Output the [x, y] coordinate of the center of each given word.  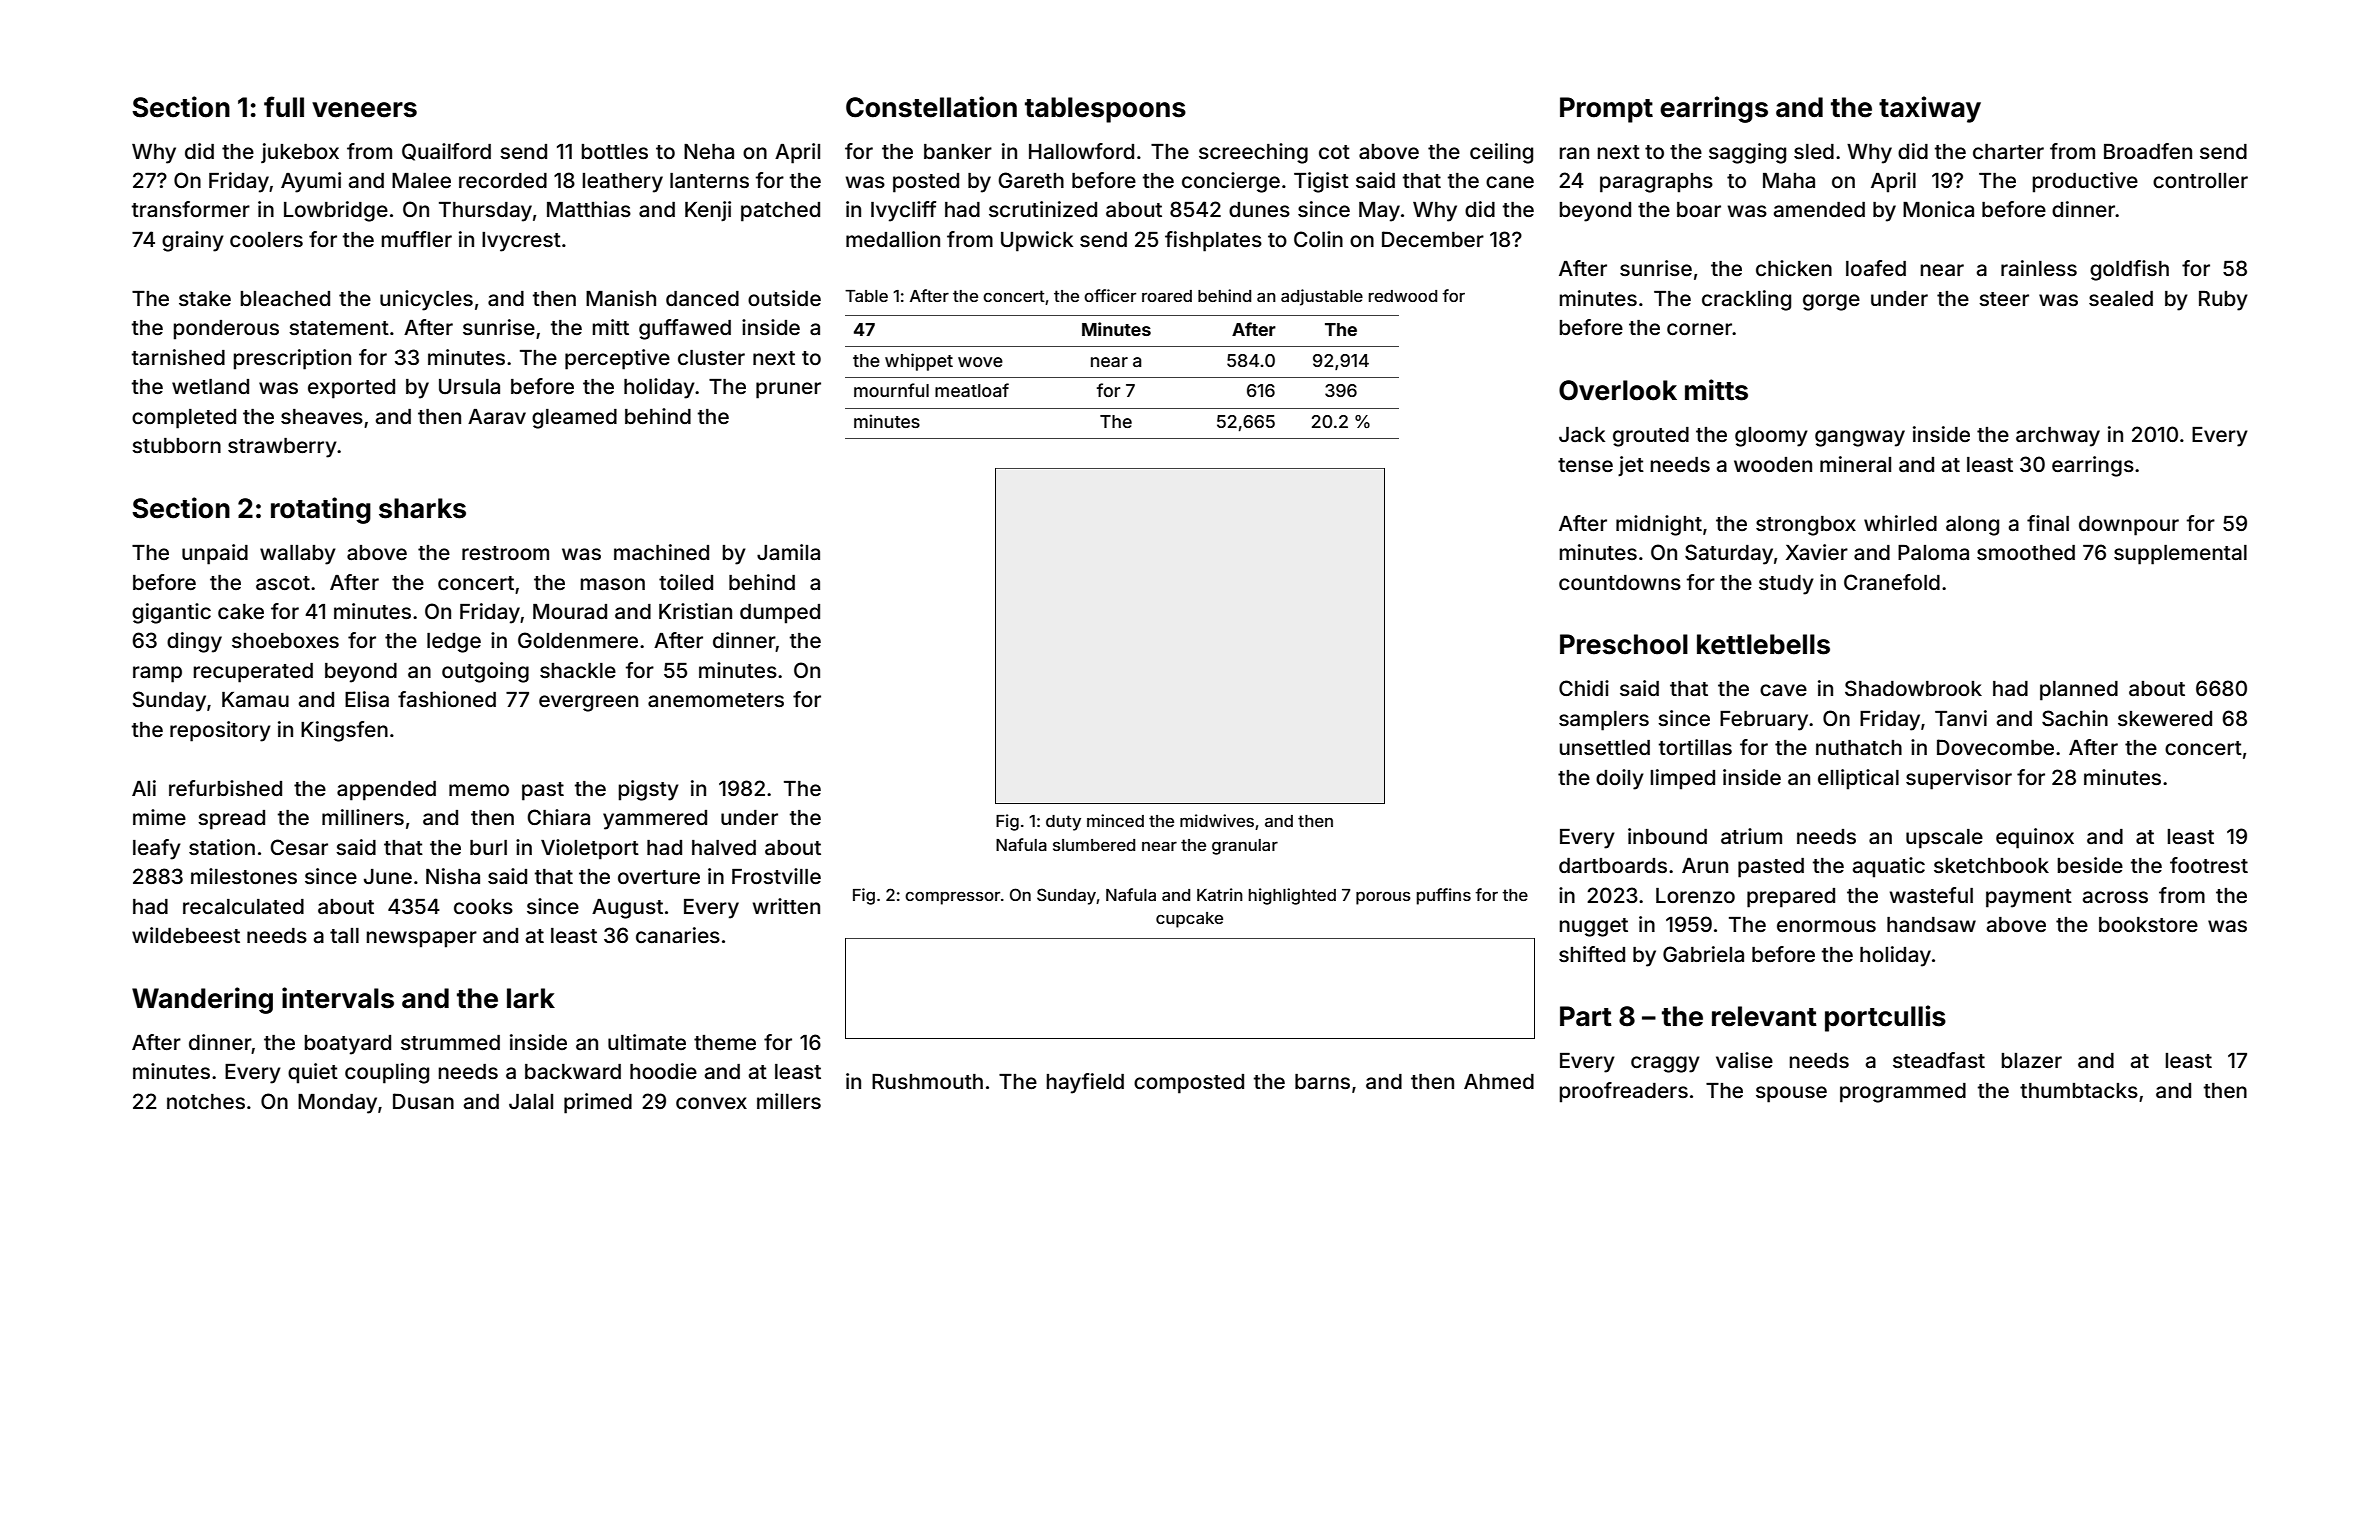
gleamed [574, 419]
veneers [364, 110]
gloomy [1771, 437]
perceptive [617, 359]
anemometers [716, 700]
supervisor [1959, 779]
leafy [157, 849]
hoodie [663, 1071]
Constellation [931, 107]
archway [2058, 437]
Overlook [1618, 390]
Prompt [1606, 110]
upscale [1944, 839]
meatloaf [972, 390]
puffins [1444, 896]
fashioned [447, 699]
